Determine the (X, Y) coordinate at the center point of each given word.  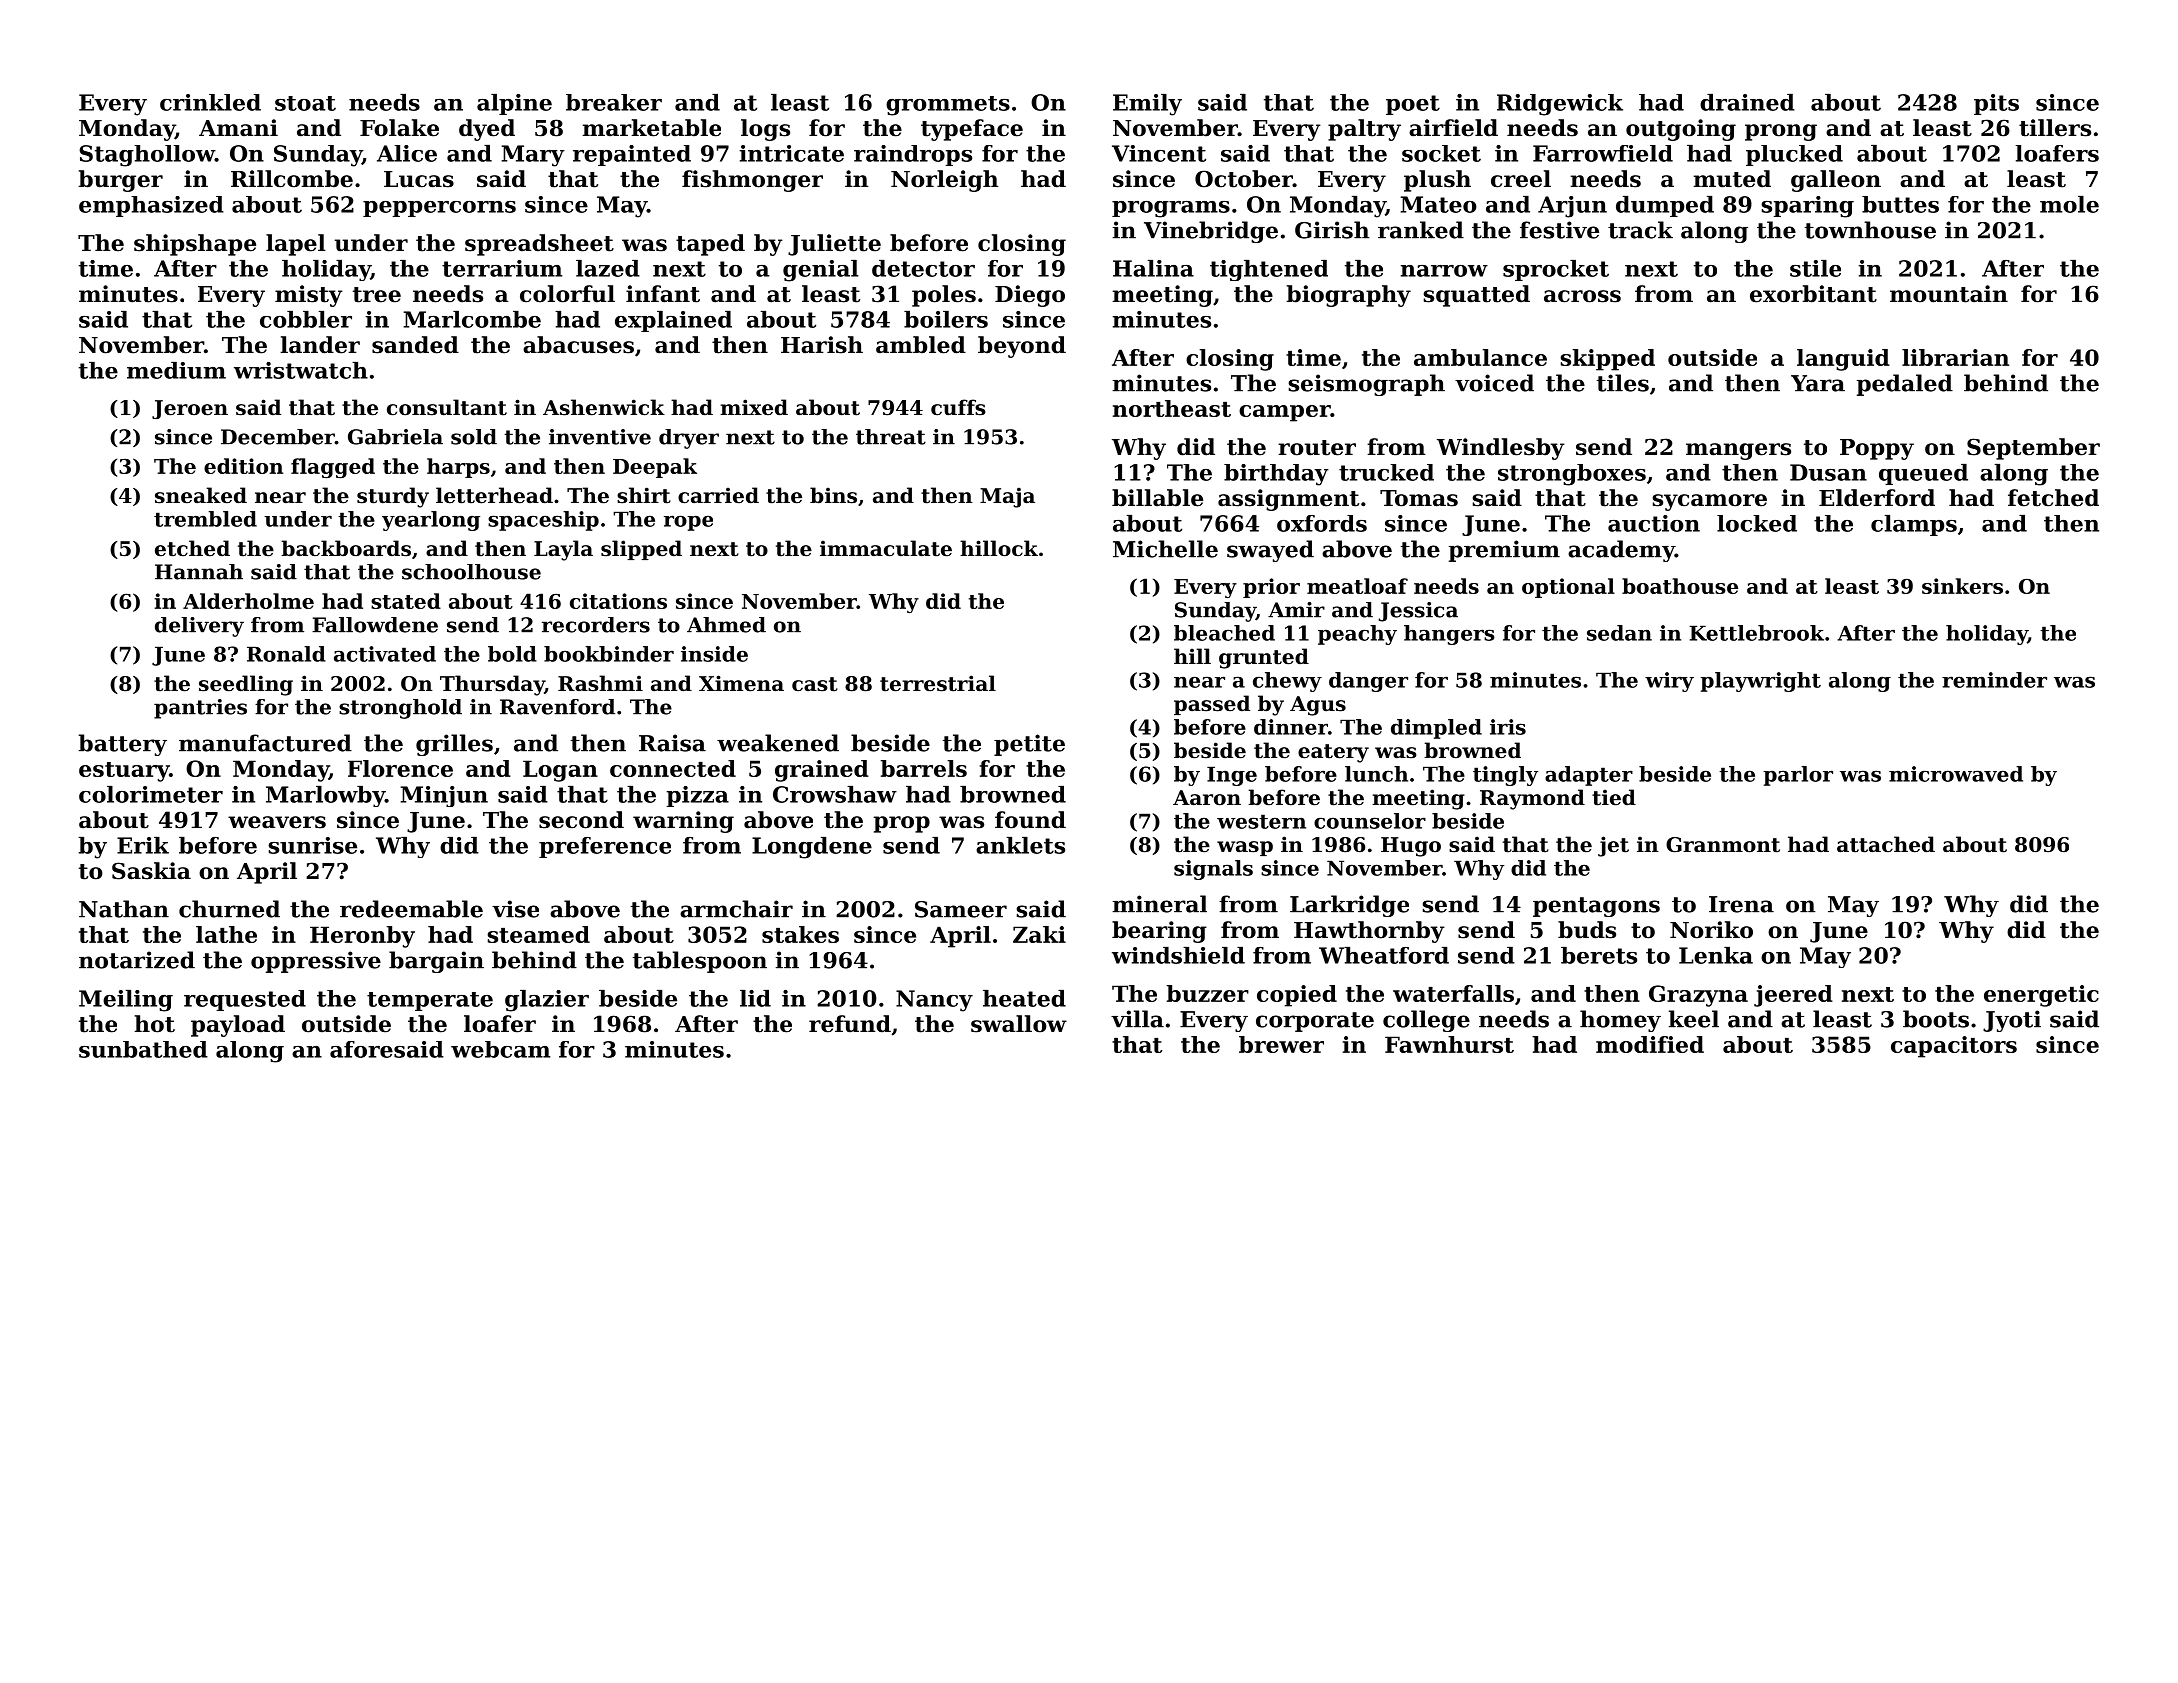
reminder (1994, 680)
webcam (500, 1049)
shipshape (195, 245)
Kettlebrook (1756, 633)
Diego (1030, 296)
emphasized (151, 206)
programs (1171, 209)
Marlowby (325, 796)
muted (1732, 179)
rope (688, 523)
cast (815, 684)
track (1640, 230)
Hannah (199, 572)
